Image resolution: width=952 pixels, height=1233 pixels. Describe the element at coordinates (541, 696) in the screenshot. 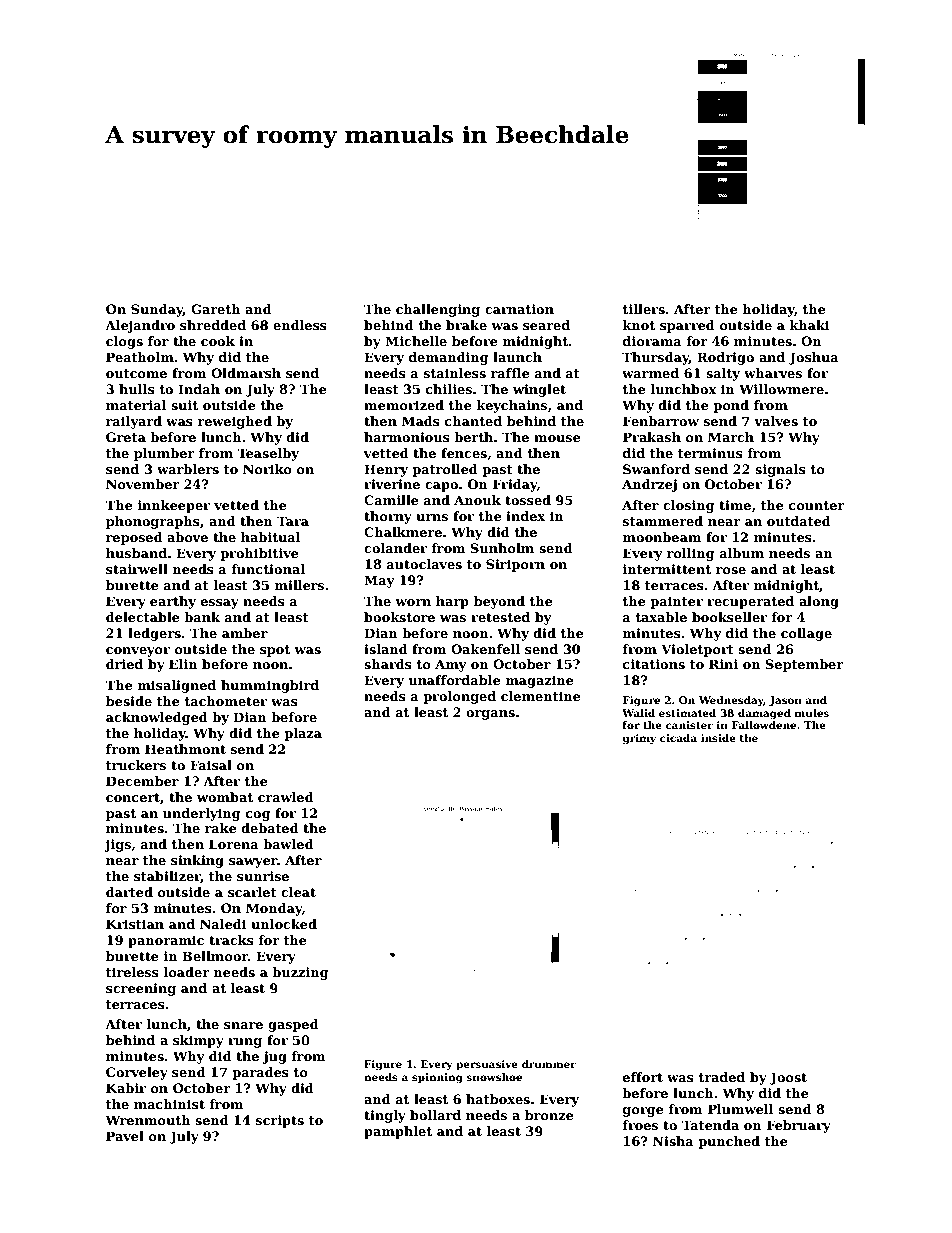

I see `clementine` at that location.
